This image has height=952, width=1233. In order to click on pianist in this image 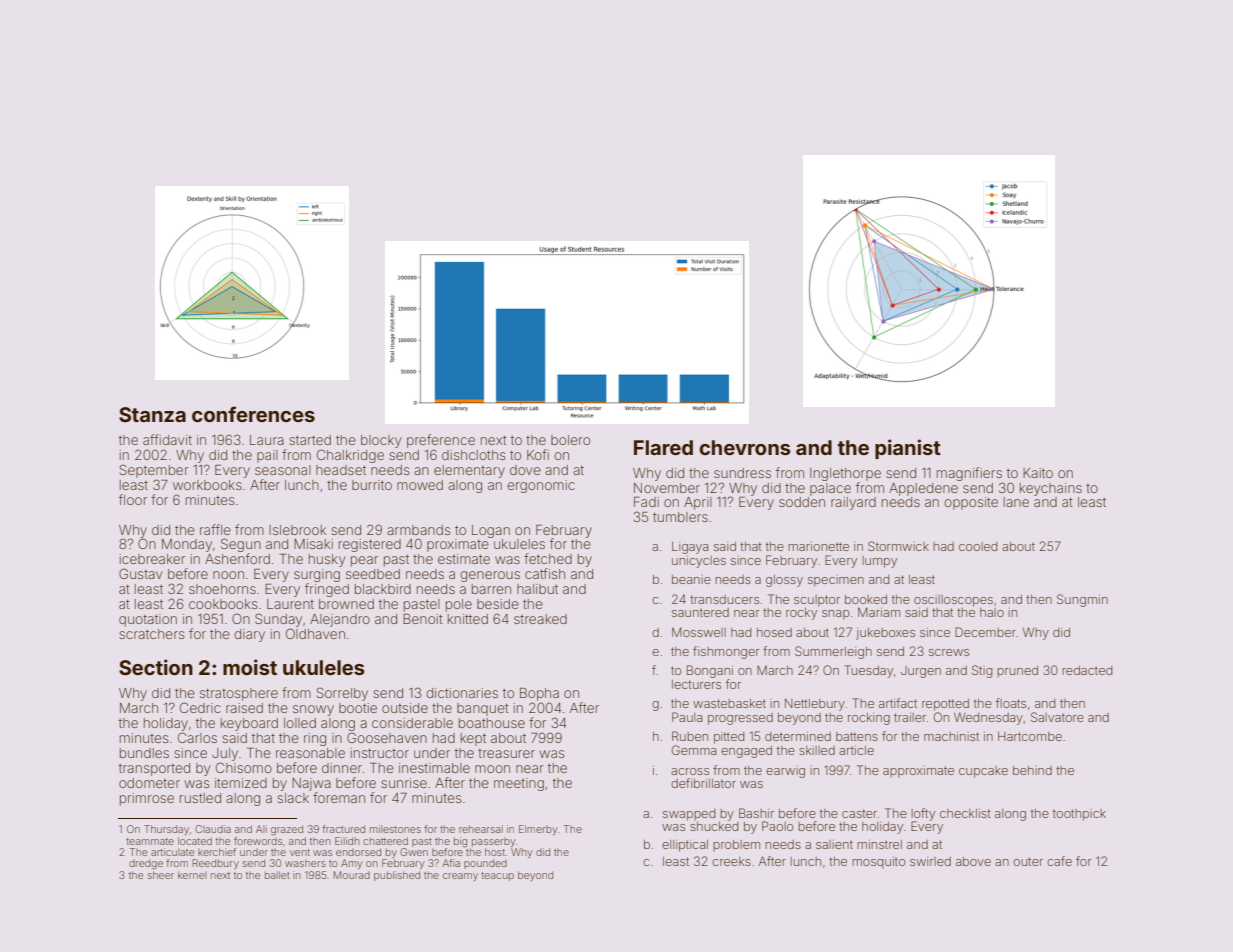, I will do `click(908, 449)`.
